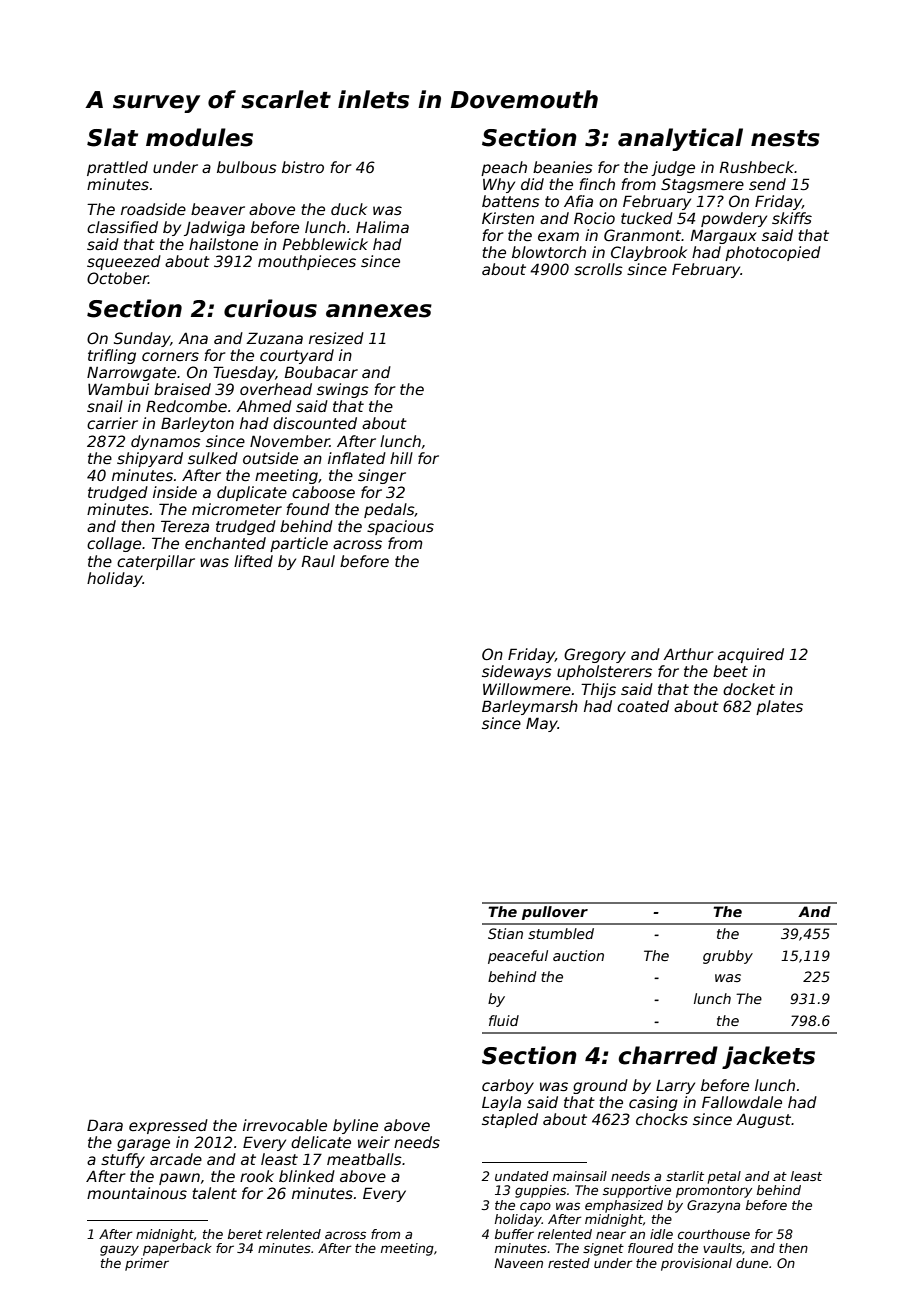 This screenshot has height=1314, width=924. I want to click on peach, so click(504, 168).
